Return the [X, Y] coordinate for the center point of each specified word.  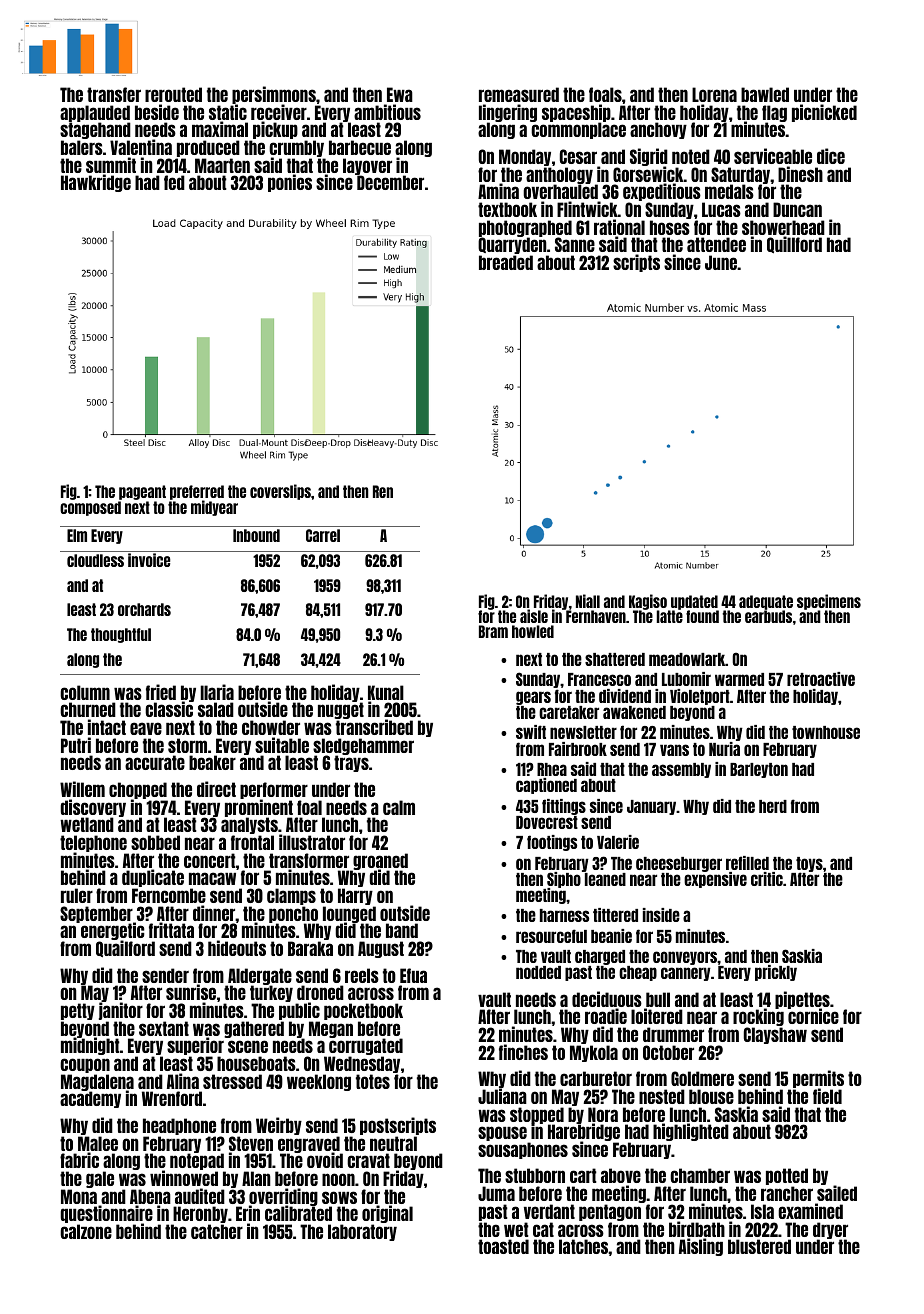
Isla [762, 1211]
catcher [217, 1232]
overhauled [560, 192]
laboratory [362, 1233]
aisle [534, 616]
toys [809, 864]
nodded [538, 972]
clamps [291, 896]
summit [111, 165]
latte [670, 616]
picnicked [824, 113]
